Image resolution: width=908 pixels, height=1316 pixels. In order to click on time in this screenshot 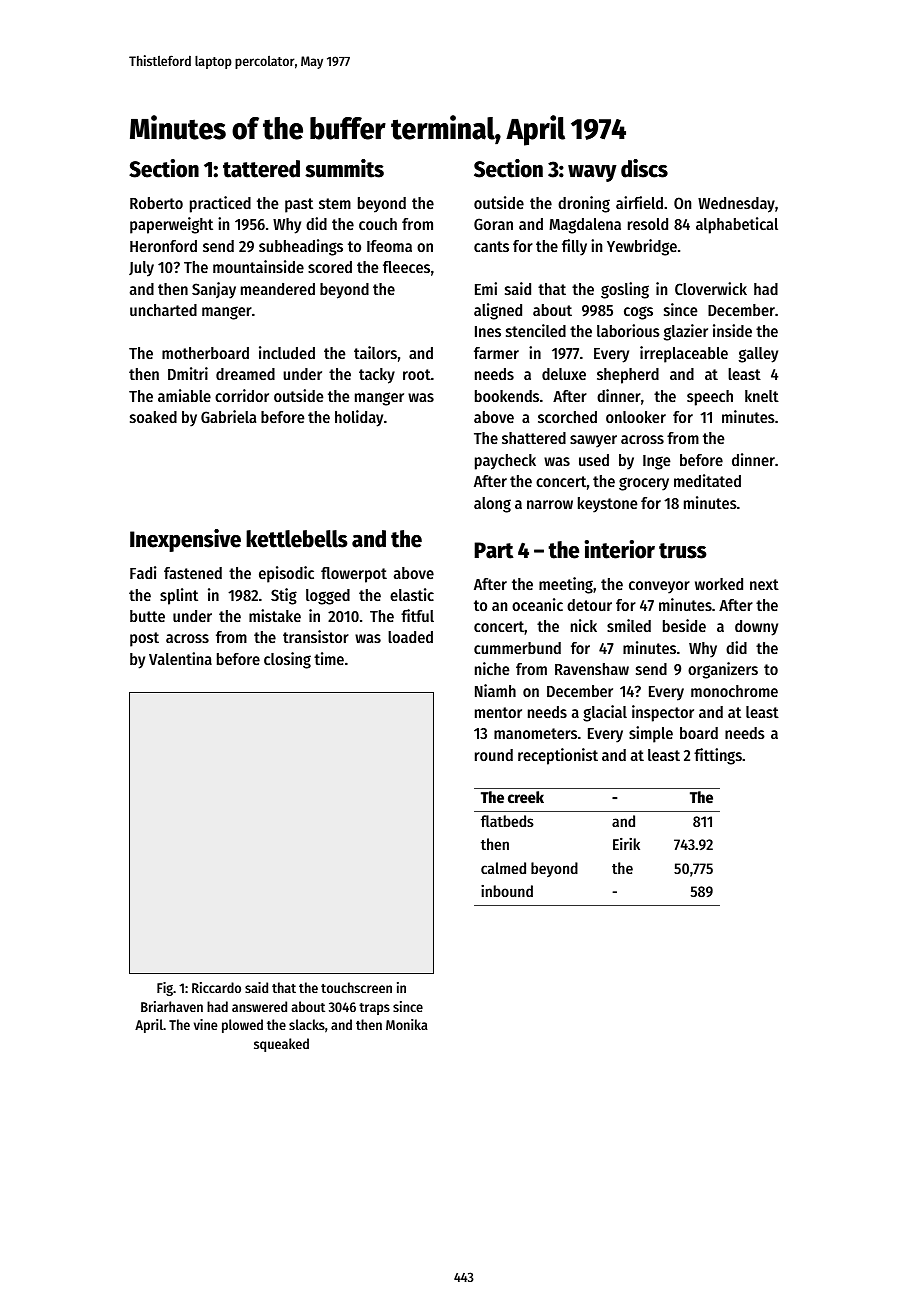, I will do `click(329, 658)`.
